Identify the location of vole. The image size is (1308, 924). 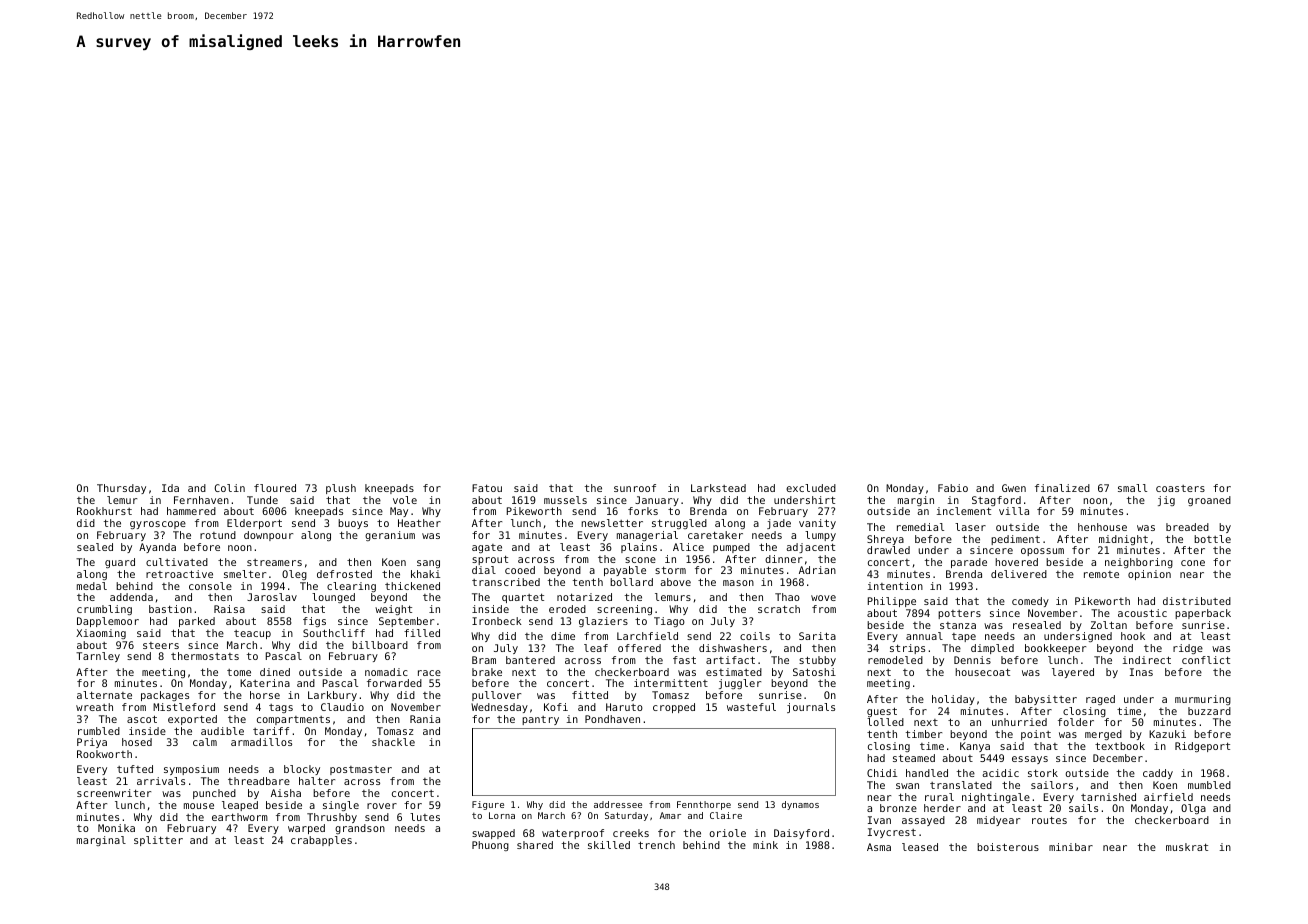
(405, 500).
